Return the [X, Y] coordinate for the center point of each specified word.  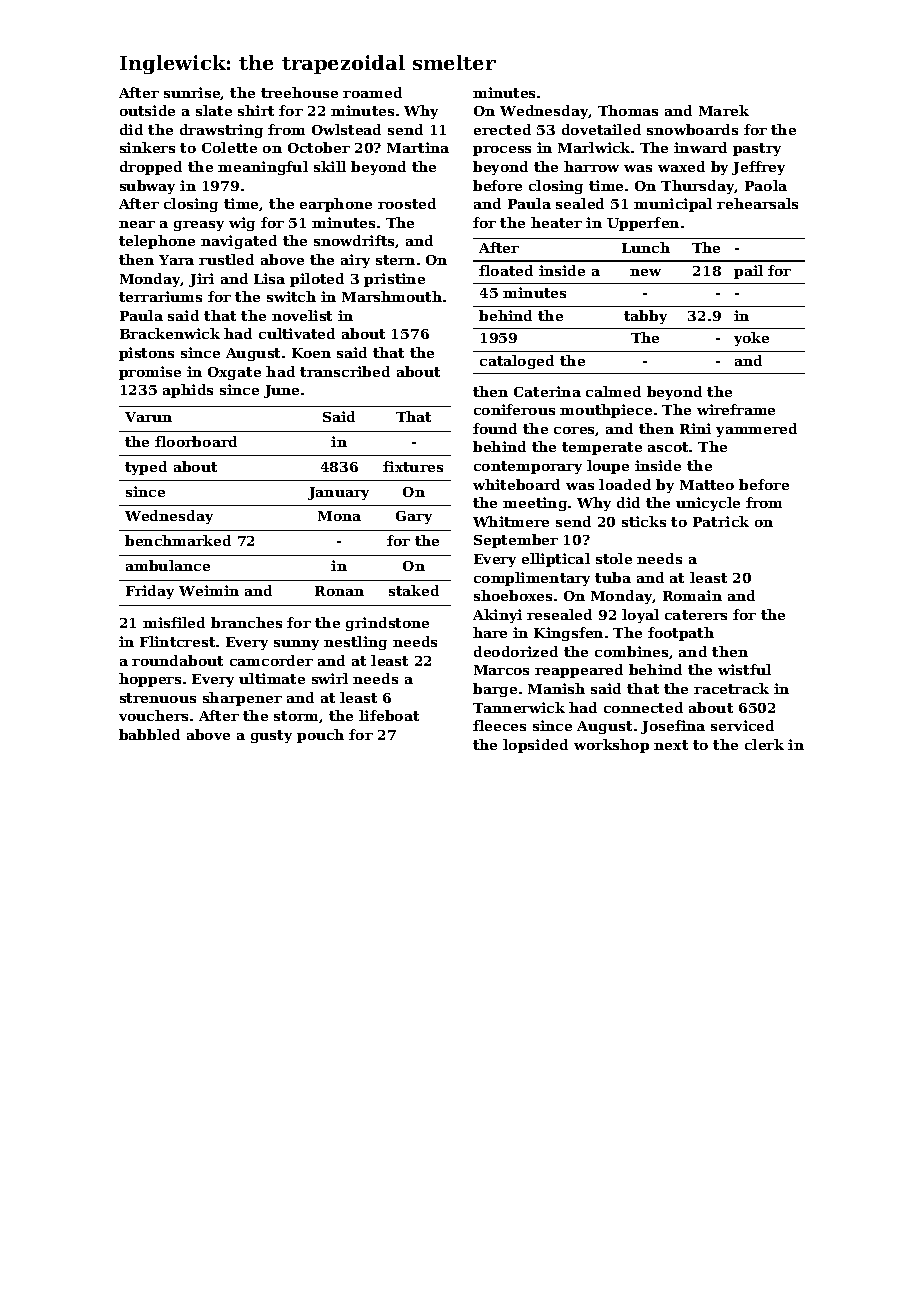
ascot [668, 447]
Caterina [547, 391]
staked [414, 590]
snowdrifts [354, 240]
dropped [151, 168]
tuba [613, 577]
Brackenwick [170, 333]
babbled [149, 734]
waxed [681, 166]
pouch [320, 736]
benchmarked [178, 540]
